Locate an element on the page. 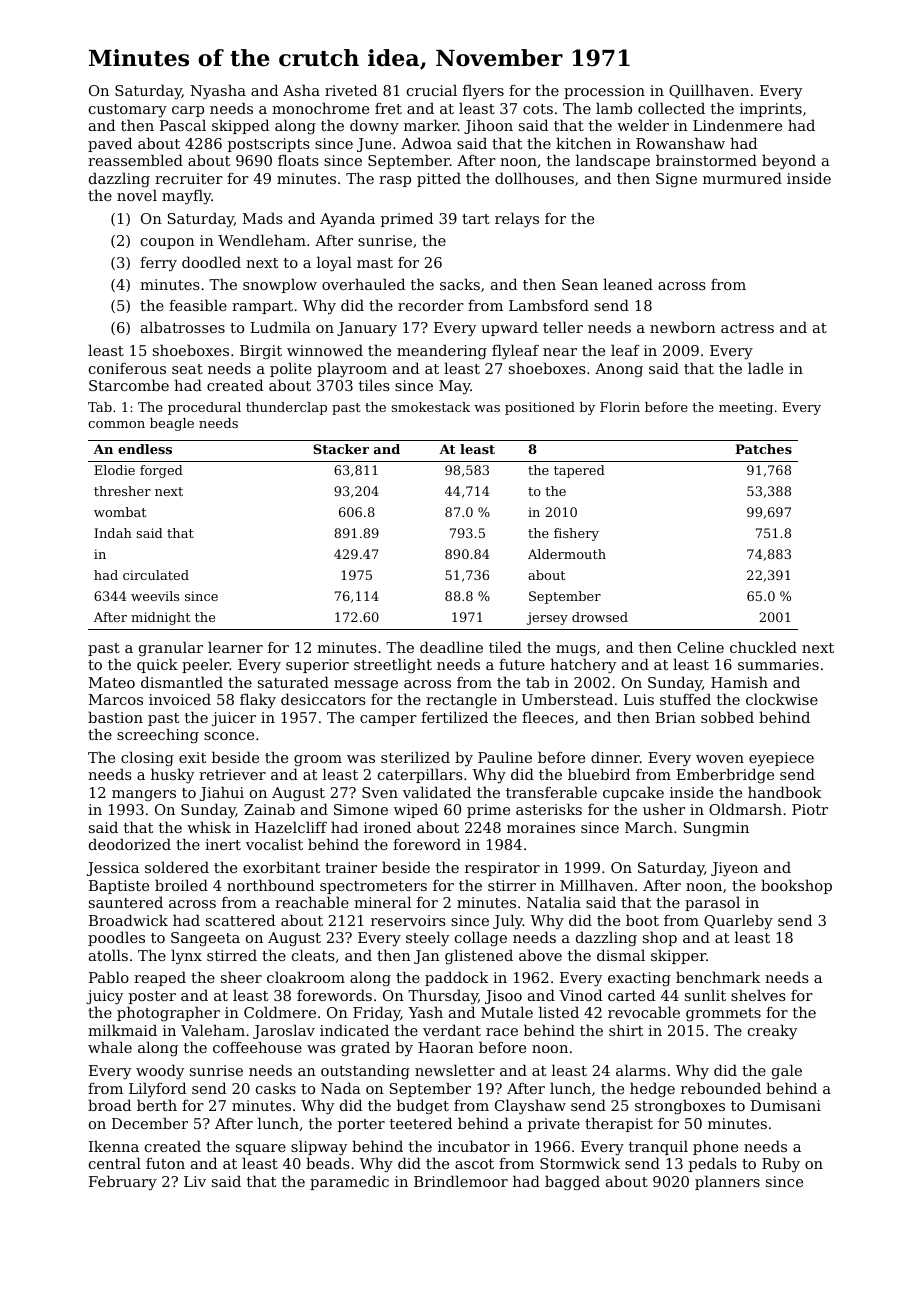 The image size is (924, 1314). tapered is located at coordinates (579, 471).
